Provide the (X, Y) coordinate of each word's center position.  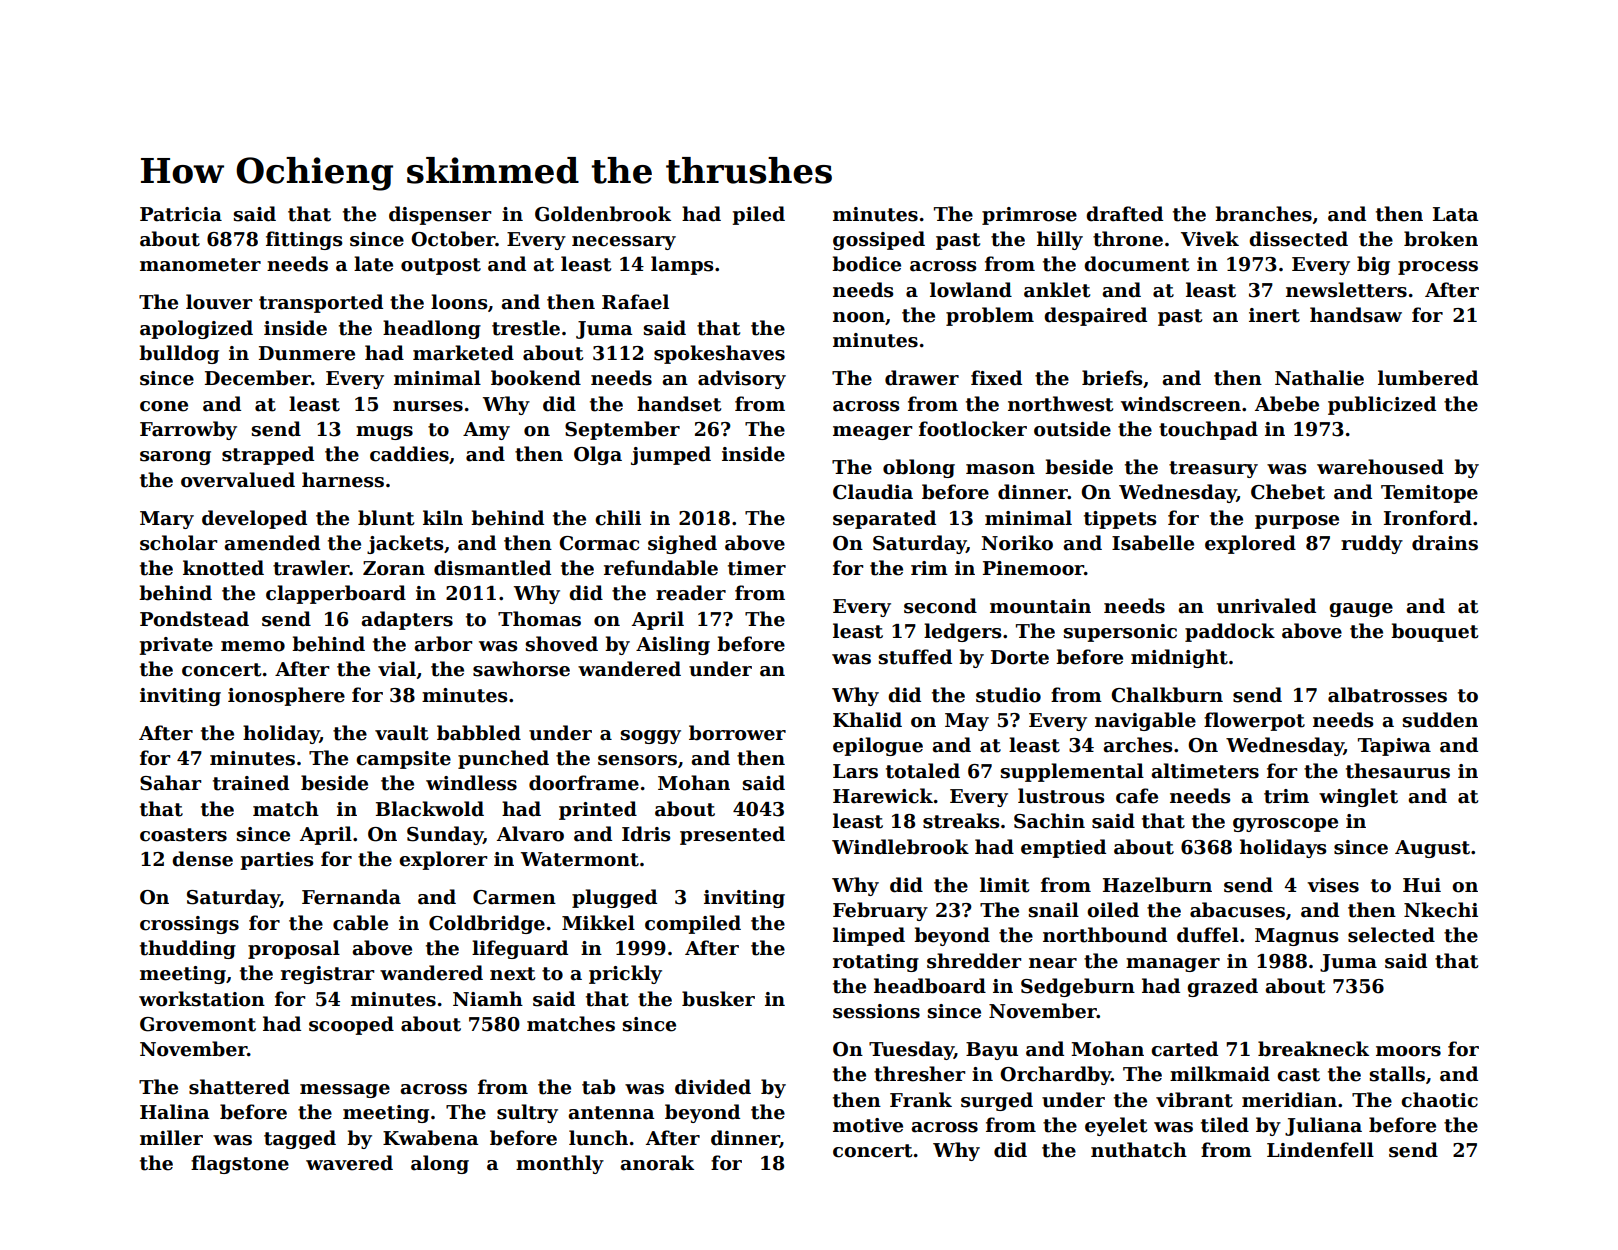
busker (718, 999)
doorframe (584, 783)
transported (321, 303)
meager (872, 433)
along (440, 1164)
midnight (1179, 658)
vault (401, 733)
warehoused (1380, 467)
